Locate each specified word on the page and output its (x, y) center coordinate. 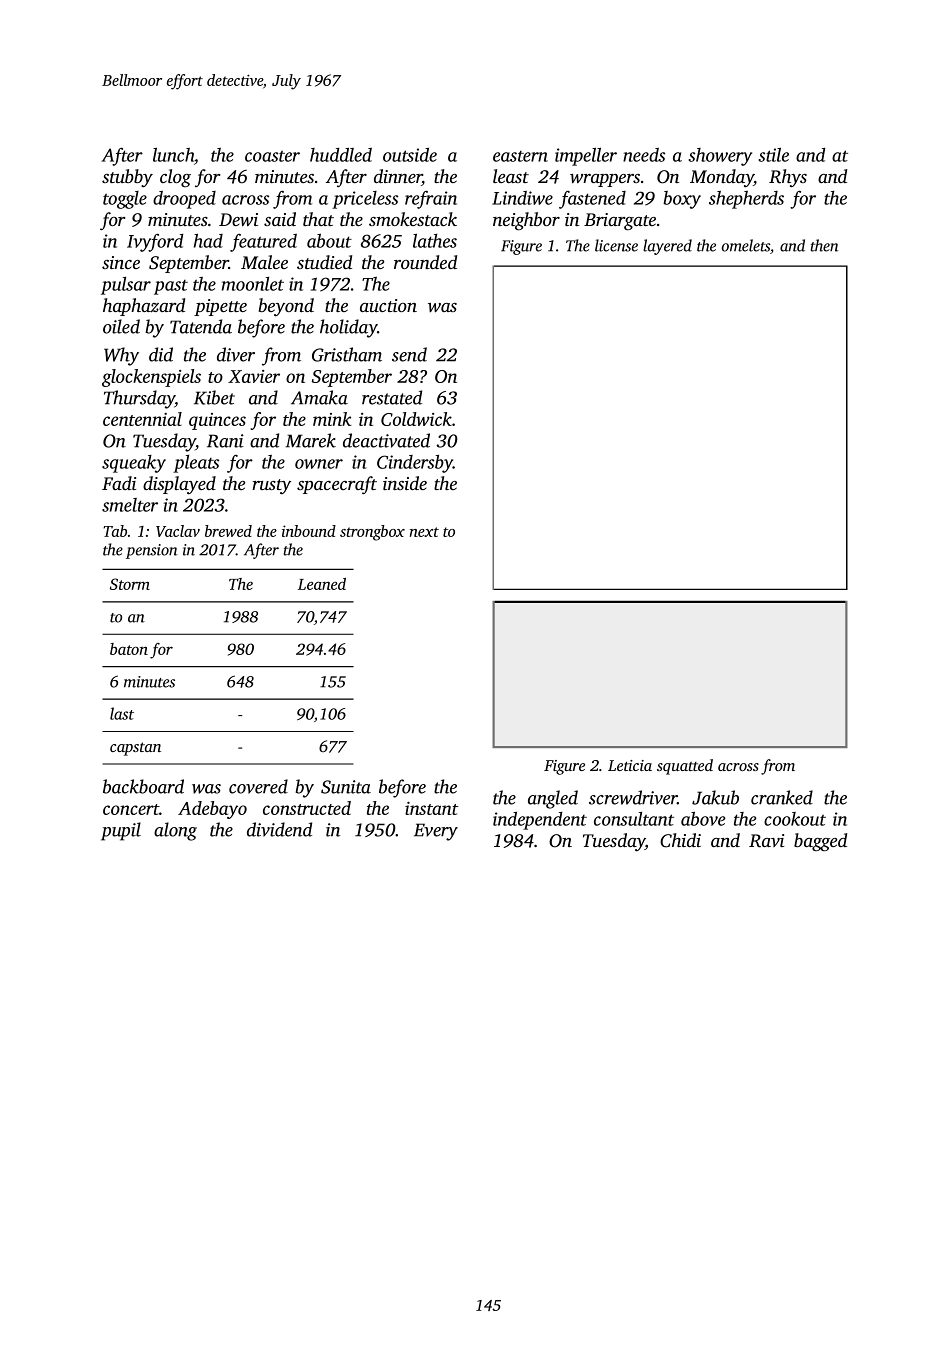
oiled (121, 326)
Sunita (346, 787)
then (825, 245)
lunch (173, 155)
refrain (431, 200)
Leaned (322, 584)
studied (324, 262)
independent (540, 821)
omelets (746, 245)
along (175, 831)
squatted (685, 767)
